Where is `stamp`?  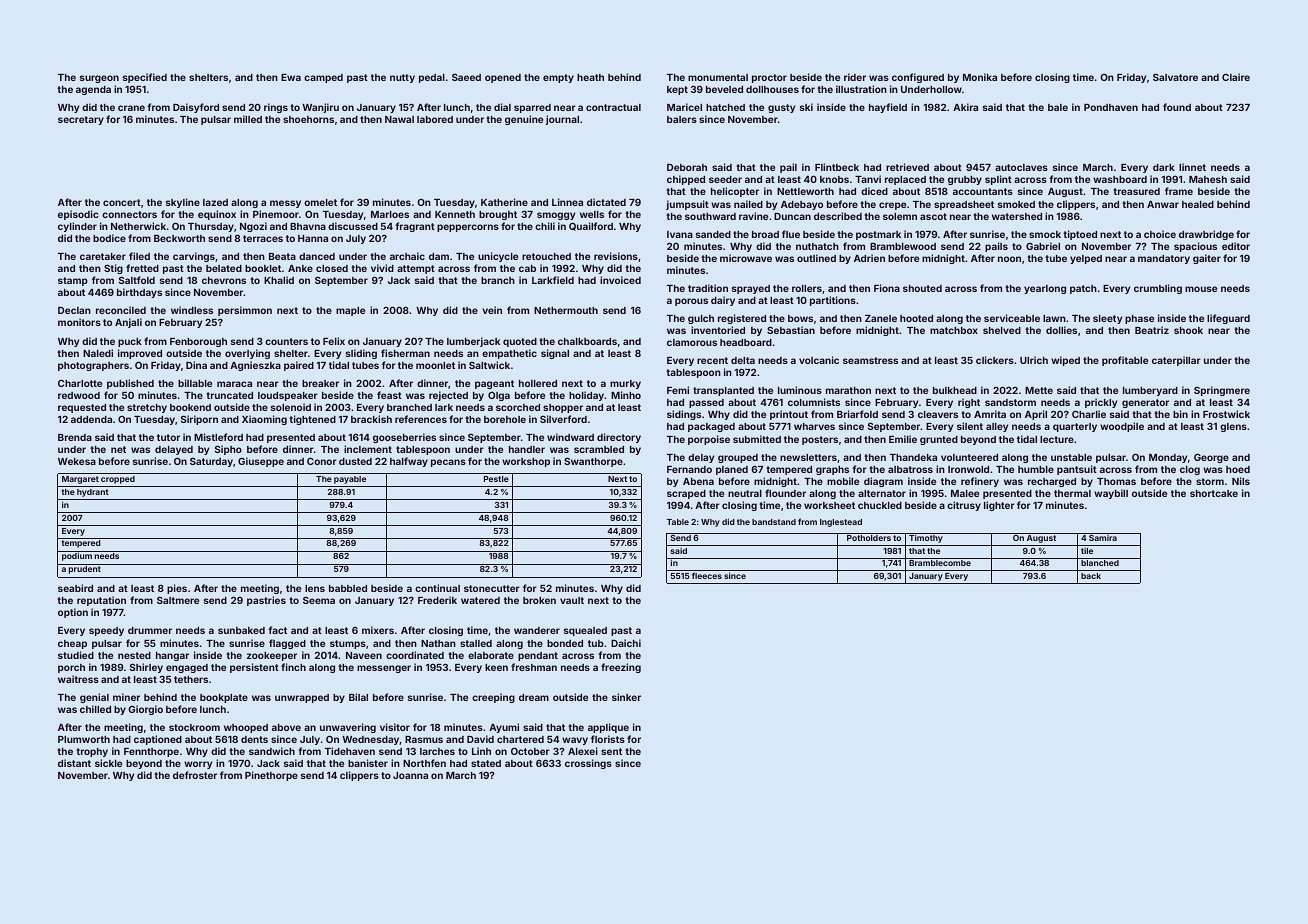 stamp is located at coordinates (73, 281).
